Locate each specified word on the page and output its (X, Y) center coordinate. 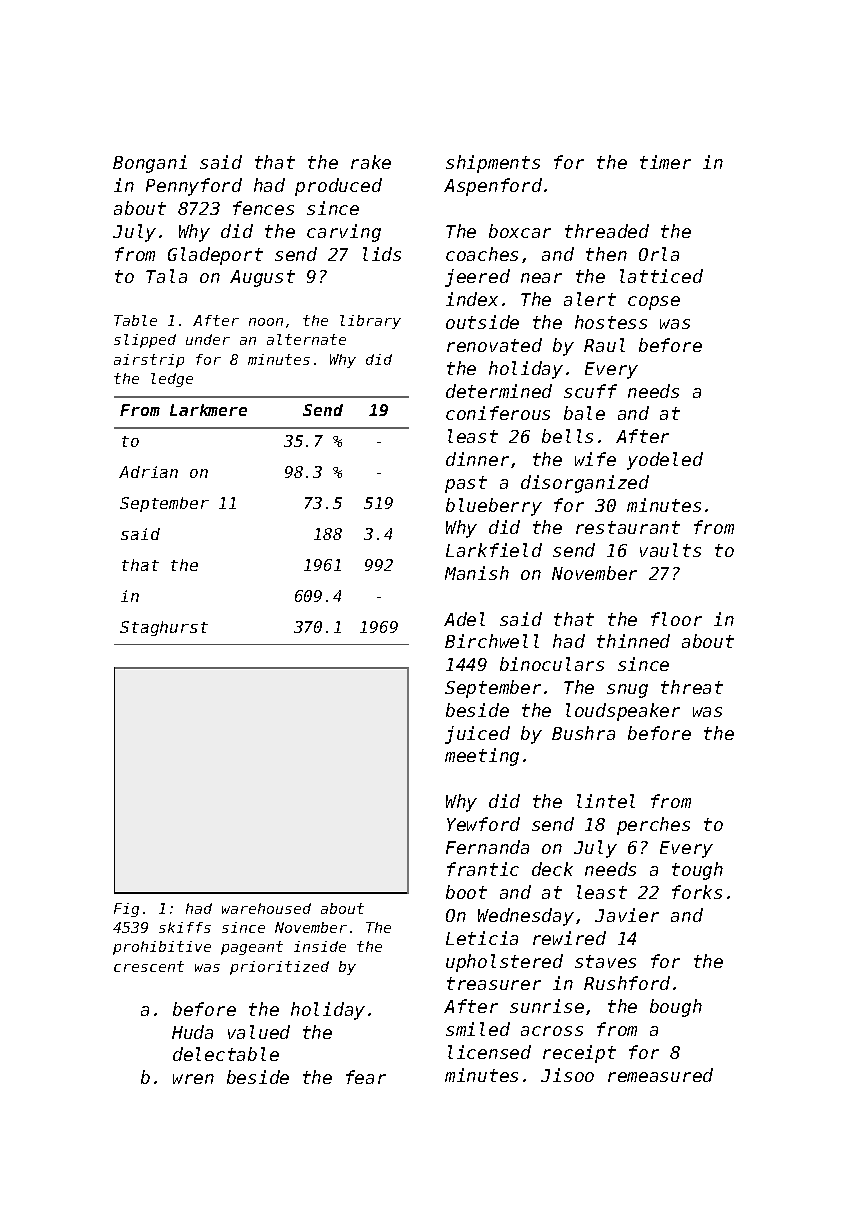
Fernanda (487, 847)
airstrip (149, 361)
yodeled (665, 461)
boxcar (520, 231)
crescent (149, 966)
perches (653, 826)
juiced (477, 735)
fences (263, 208)
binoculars (552, 664)
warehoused (266, 908)
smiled (478, 1029)
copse (654, 303)
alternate (306, 339)
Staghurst (164, 628)
